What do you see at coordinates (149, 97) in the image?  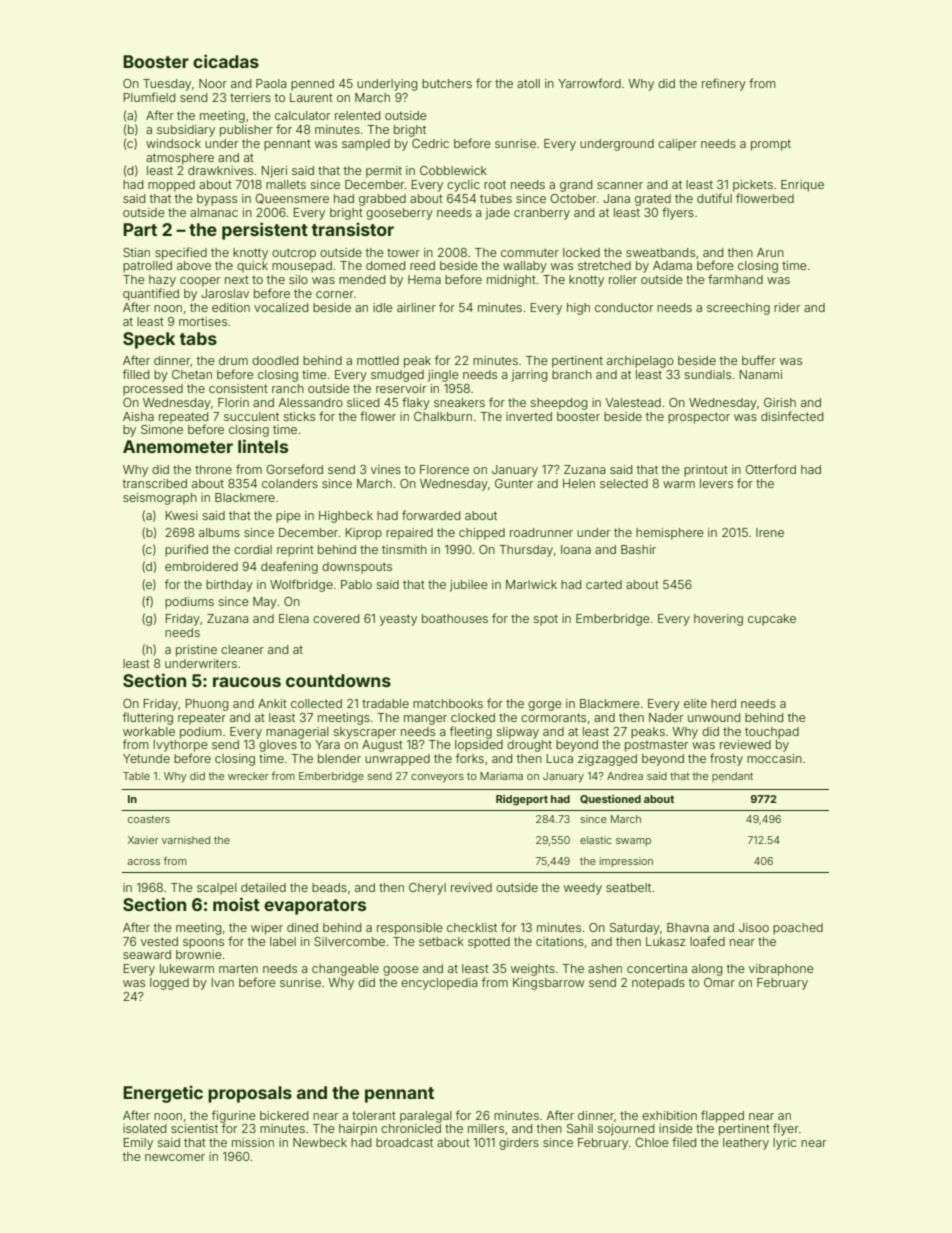 I see `Plumfield` at bounding box center [149, 97].
